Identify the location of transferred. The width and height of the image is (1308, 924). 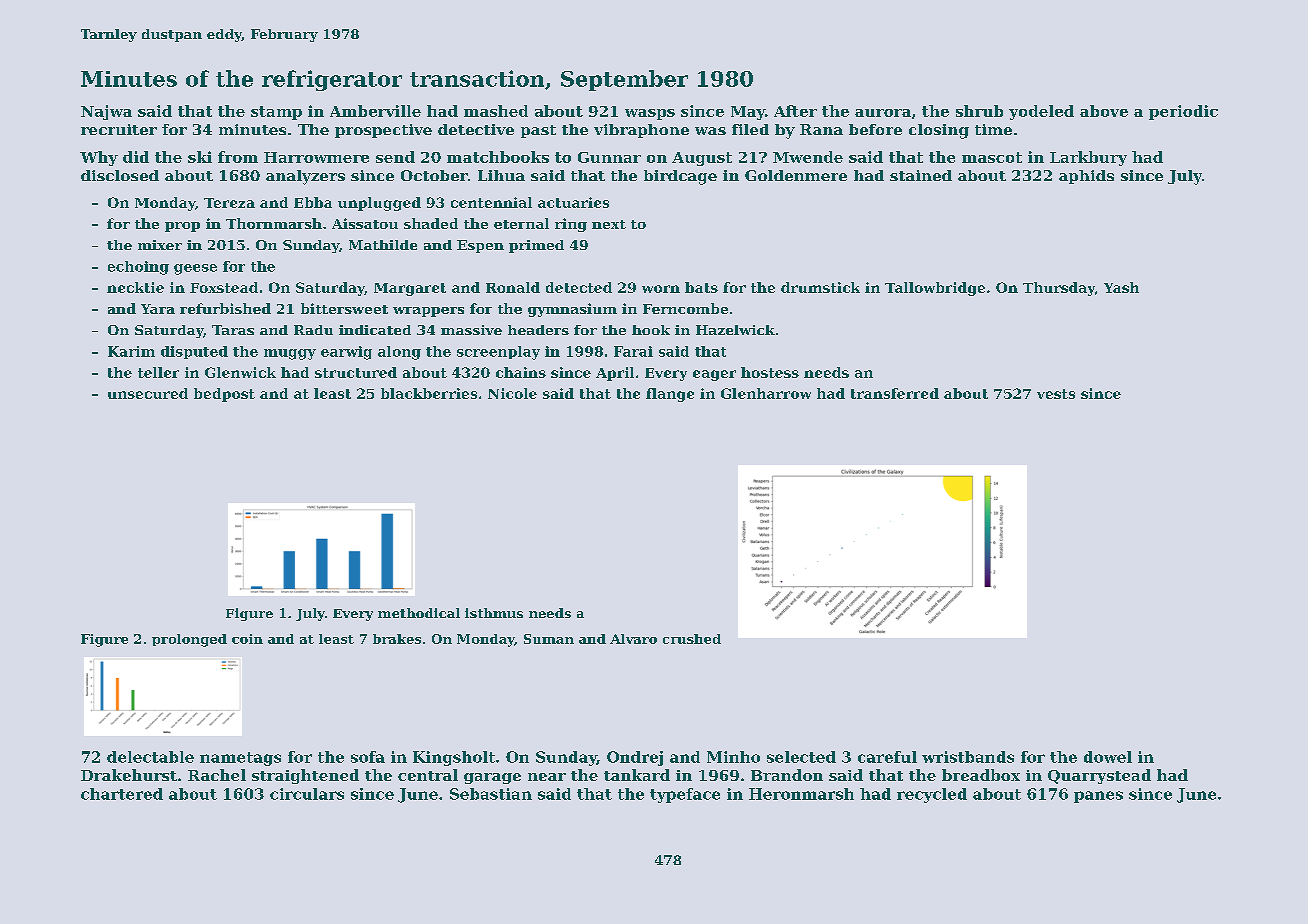
(895, 393).
